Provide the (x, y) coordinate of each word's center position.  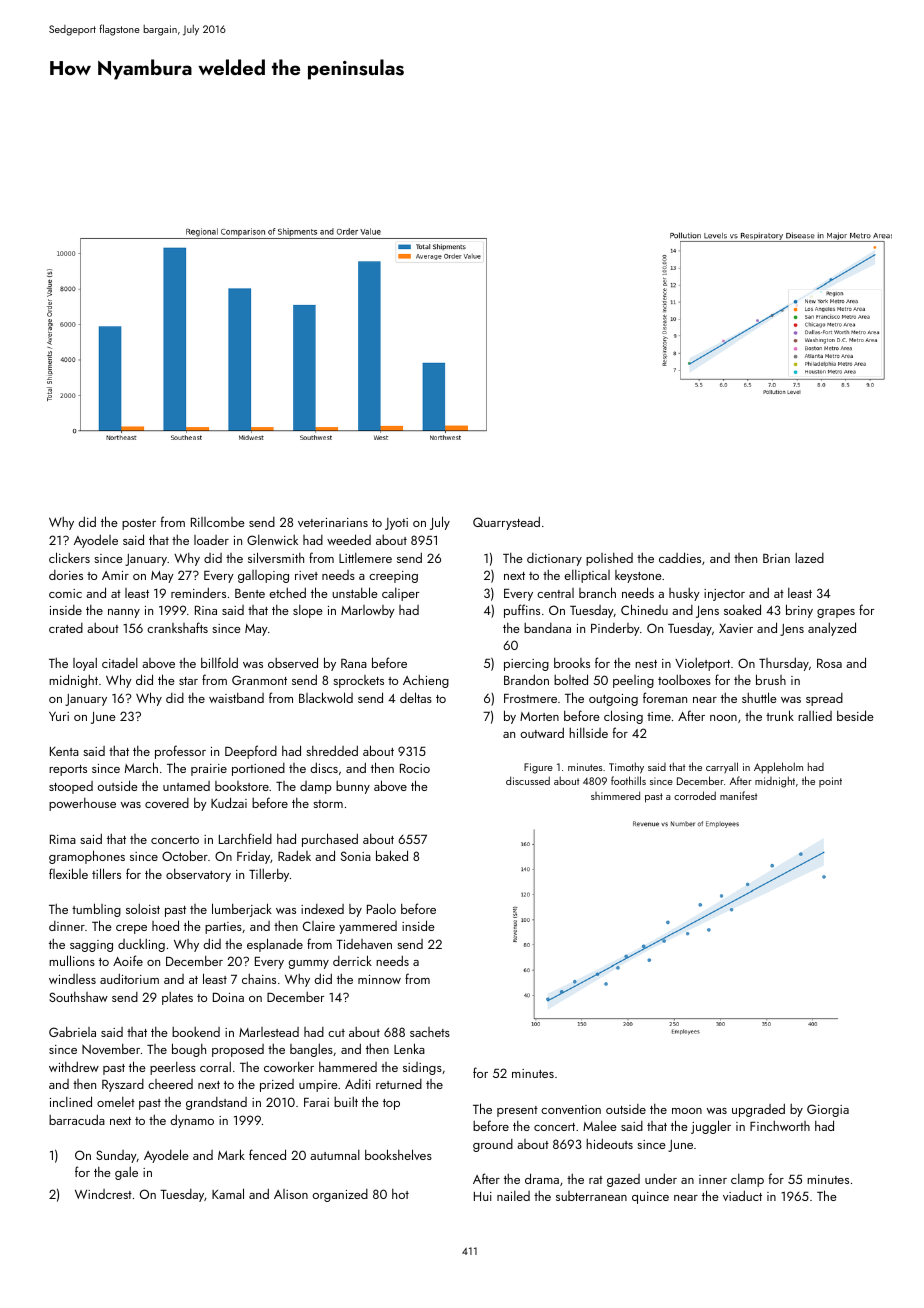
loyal (85, 664)
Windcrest (103, 1194)
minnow (379, 979)
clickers (69, 557)
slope (308, 611)
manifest (738, 795)
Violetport (702, 664)
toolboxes (684, 680)
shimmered (615, 795)
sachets (430, 1032)
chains (259, 979)
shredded (332, 750)
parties (223, 928)
